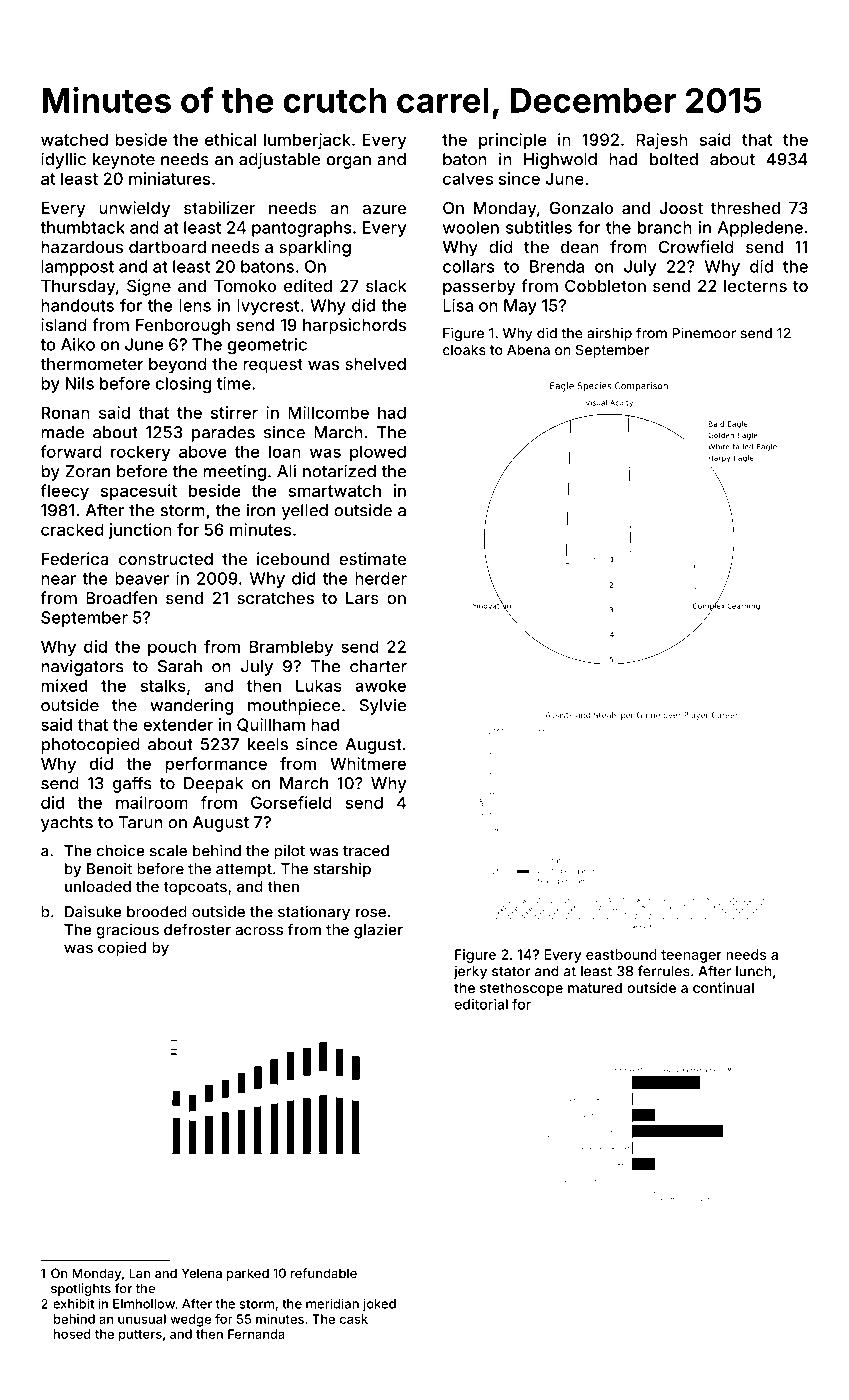  Describe the element at coordinates (202, 1273) in the screenshot. I see `Yelena` at that location.
